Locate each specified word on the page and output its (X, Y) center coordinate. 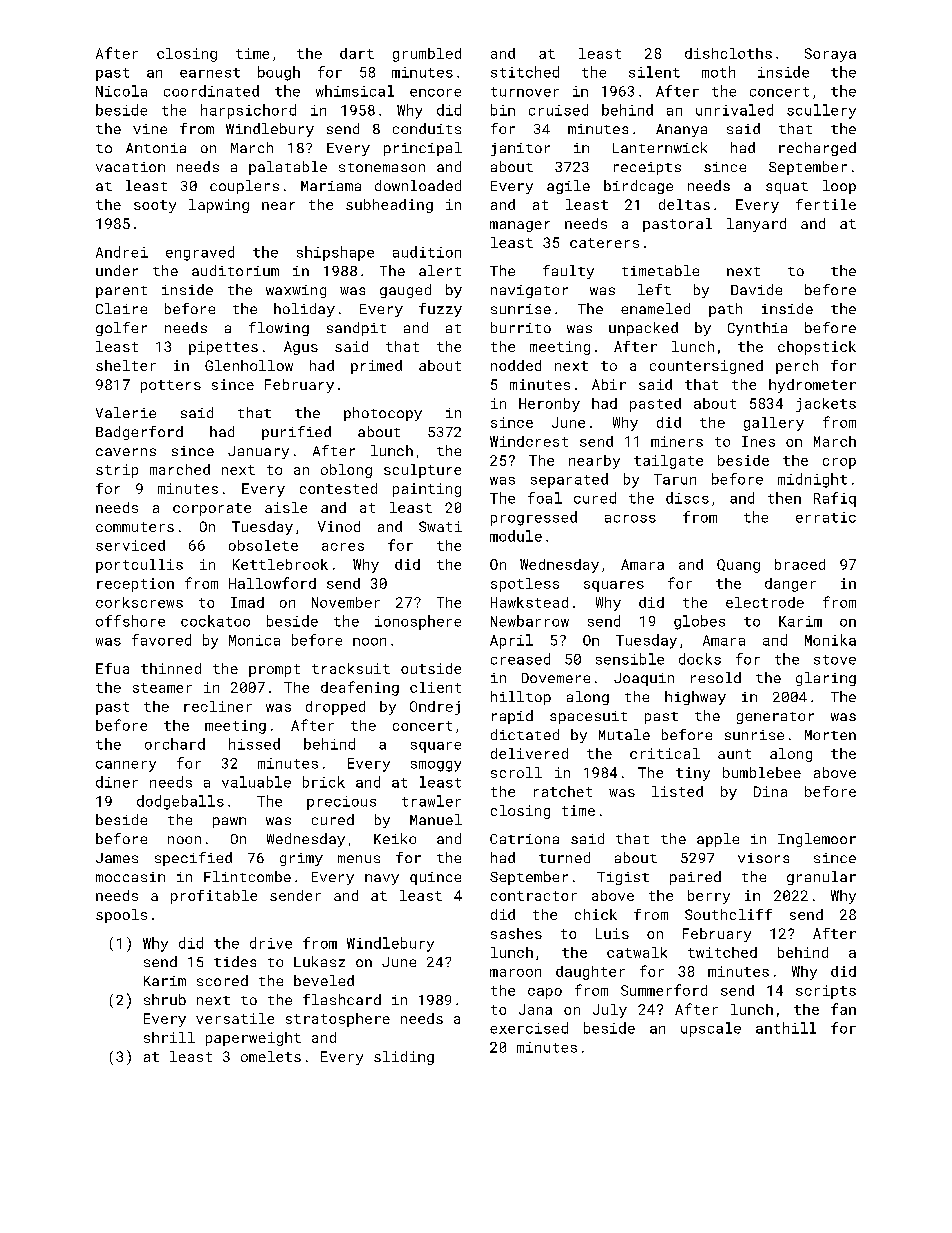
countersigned (706, 367)
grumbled (427, 55)
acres (343, 547)
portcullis (139, 566)
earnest (210, 73)
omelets (271, 1056)
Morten (830, 735)
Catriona (524, 839)
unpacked (643, 329)
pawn (229, 822)
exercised (529, 1028)
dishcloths (728, 53)
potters (171, 386)
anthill (786, 1028)
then (784, 498)
